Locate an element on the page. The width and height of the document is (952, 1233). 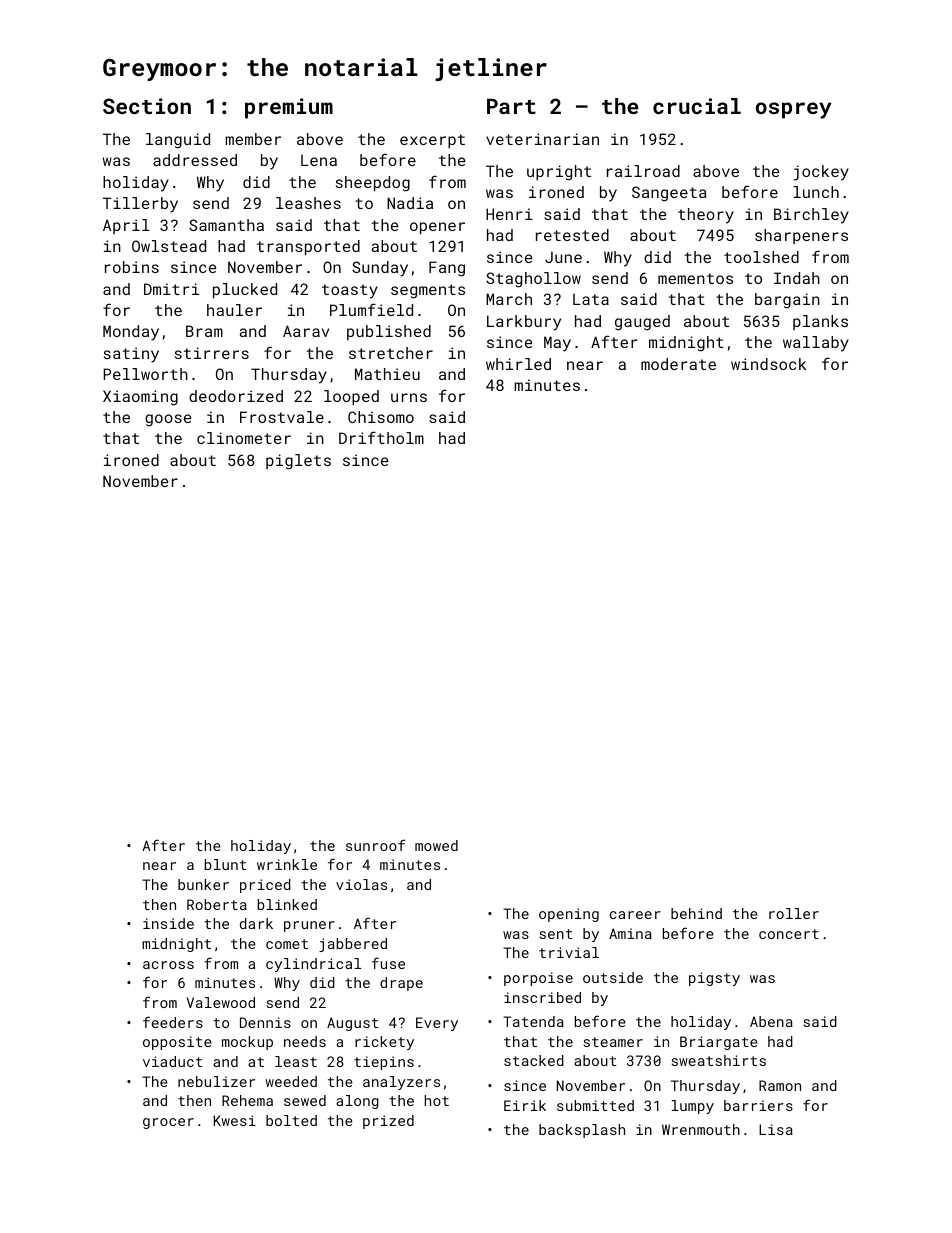
windsock is located at coordinates (768, 364).
